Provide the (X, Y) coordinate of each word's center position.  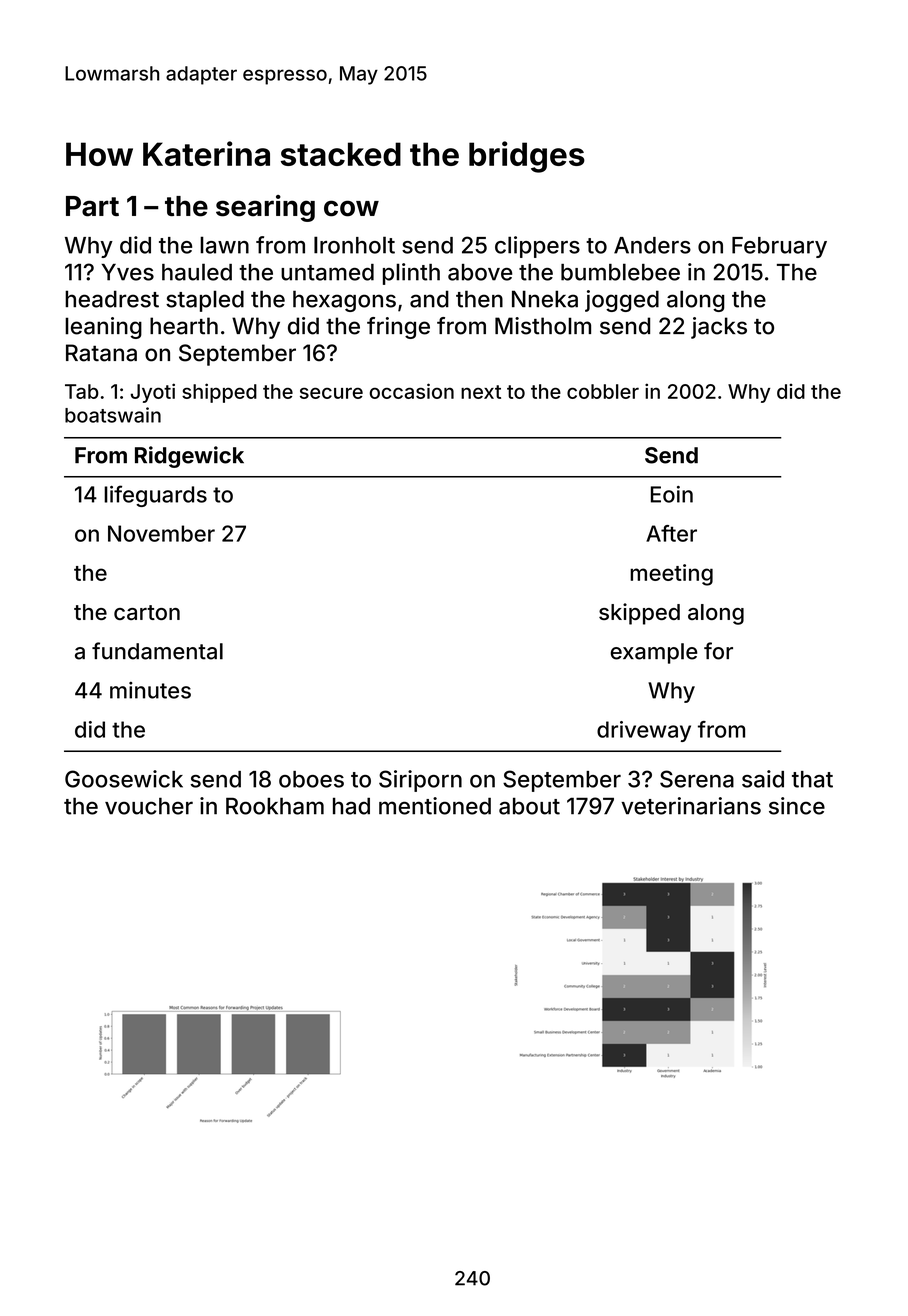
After (671, 533)
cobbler (603, 391)
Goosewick (124, 779)
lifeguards (155, 496)
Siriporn (420, 781)
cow (351, 208)
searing (265, 208)
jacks (719, 328)
